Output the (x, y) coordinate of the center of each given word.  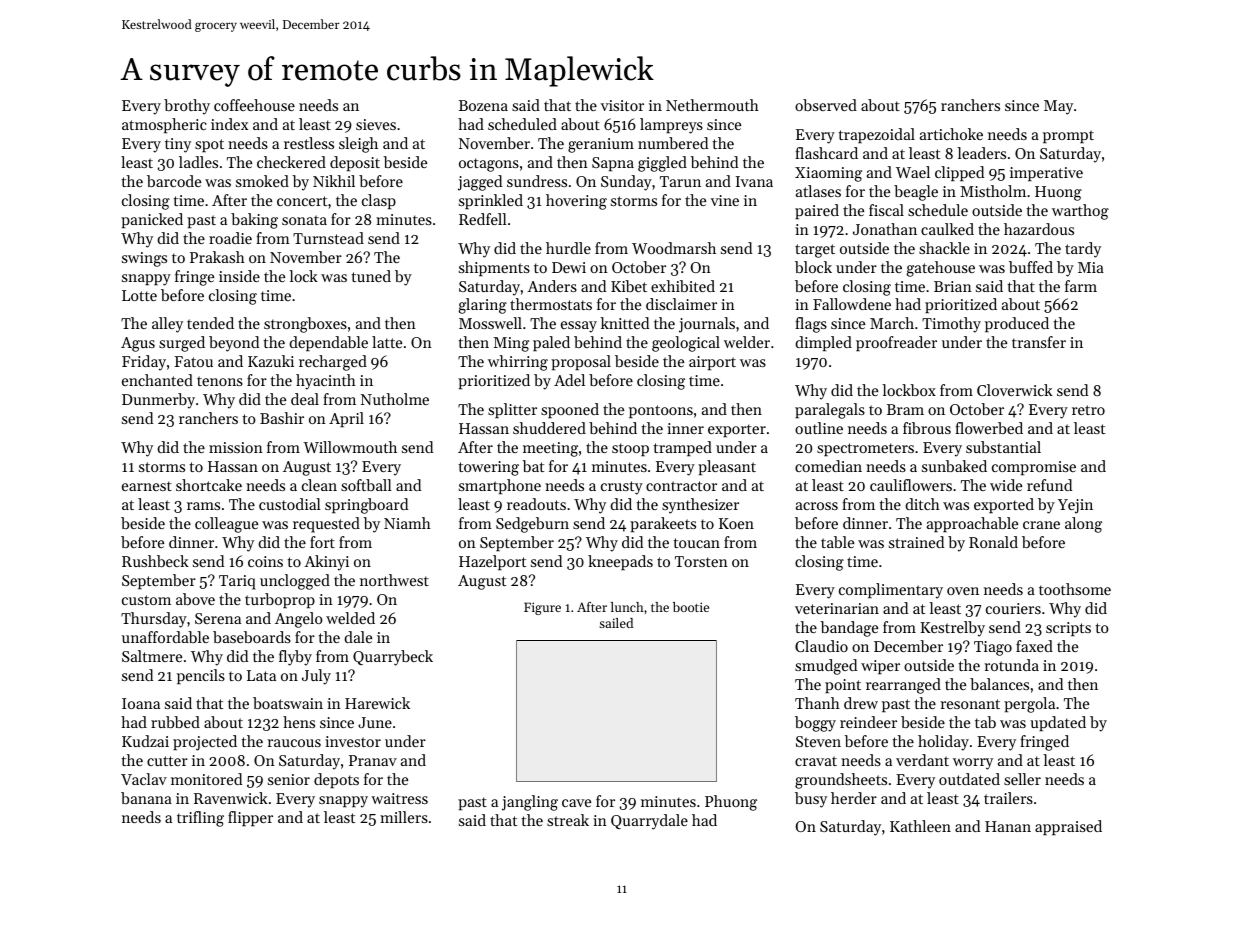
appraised (1068, 827)
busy (811, 800)
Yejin (1075, 506)
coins (265, 561)
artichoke (951, 134)
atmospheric (164, 125)
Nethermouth (712, 105)
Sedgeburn (532, 525)
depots (336, 780)
